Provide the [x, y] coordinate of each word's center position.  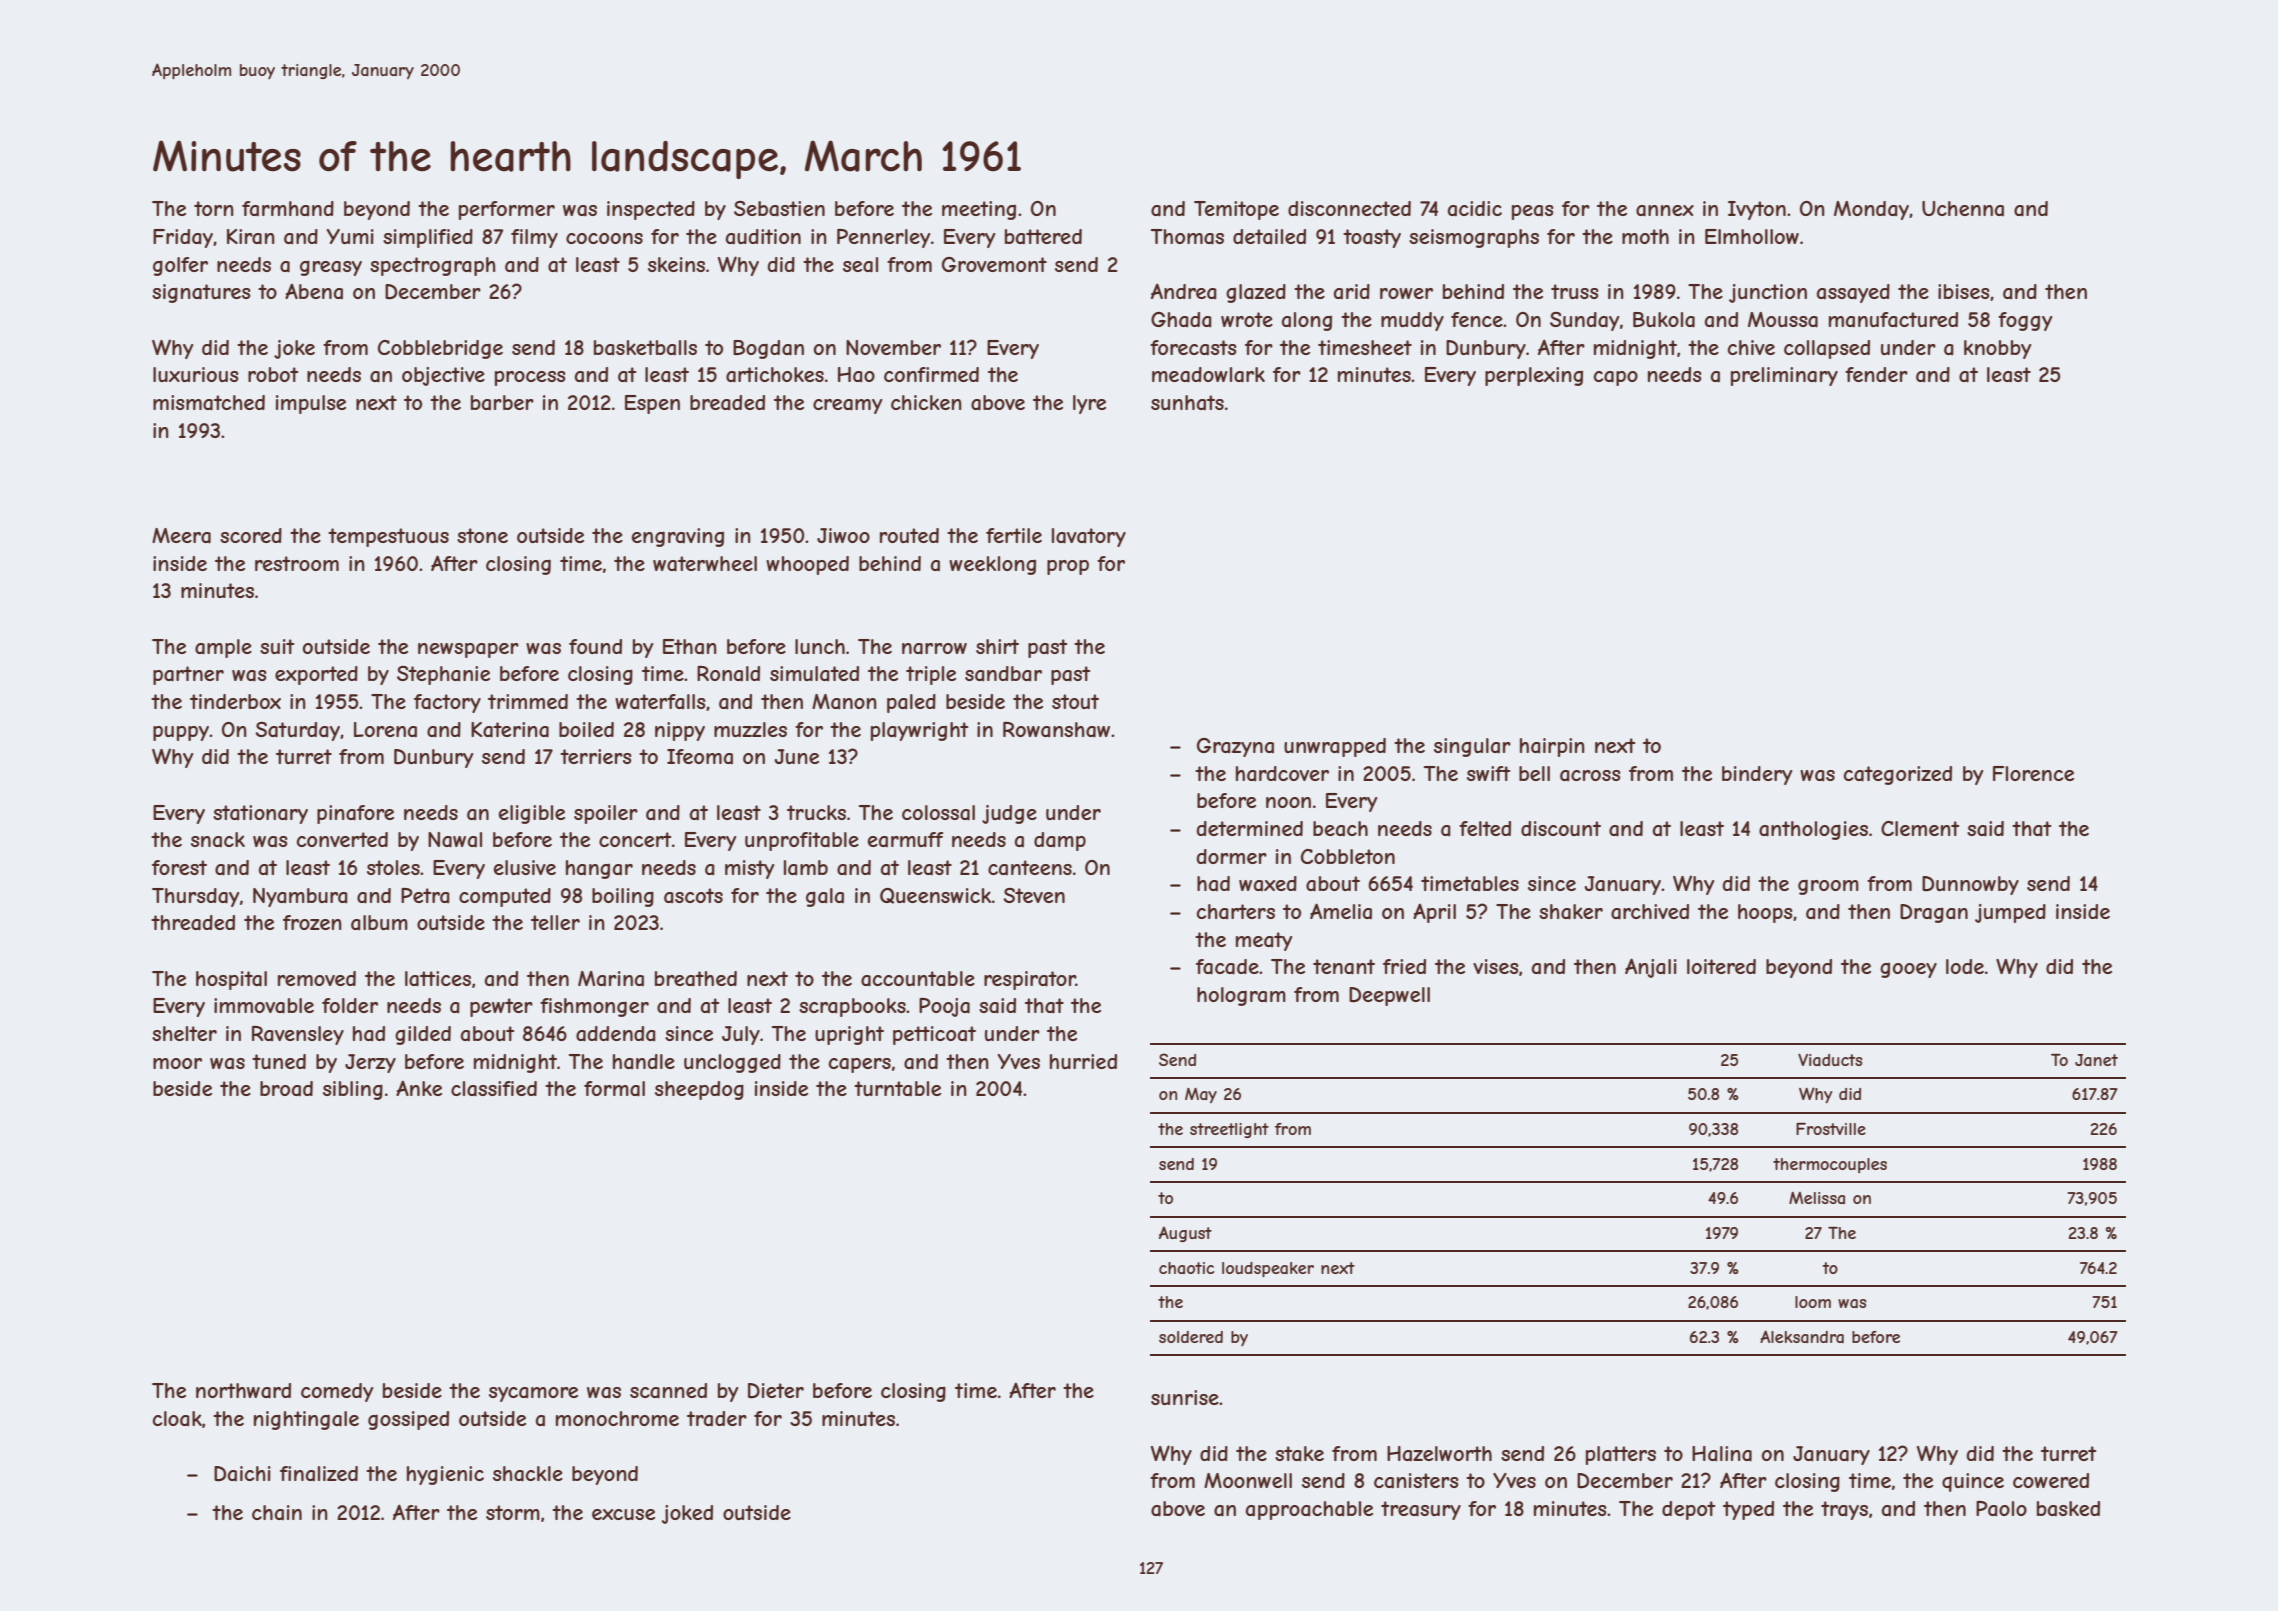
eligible [532, 814]
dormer [1232, 856]
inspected [651, 210]
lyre [1089, 404]
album [379, 922]
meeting [979, 210]
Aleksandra [1802, 1336]
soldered [1191, 1337]
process [530, 378]
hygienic [445, 1475]
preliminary [1784, 376]
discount [1561, 828]
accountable [918, 979]
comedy [337, 1392]
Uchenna [1963, 209]
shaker [1571, 912]
